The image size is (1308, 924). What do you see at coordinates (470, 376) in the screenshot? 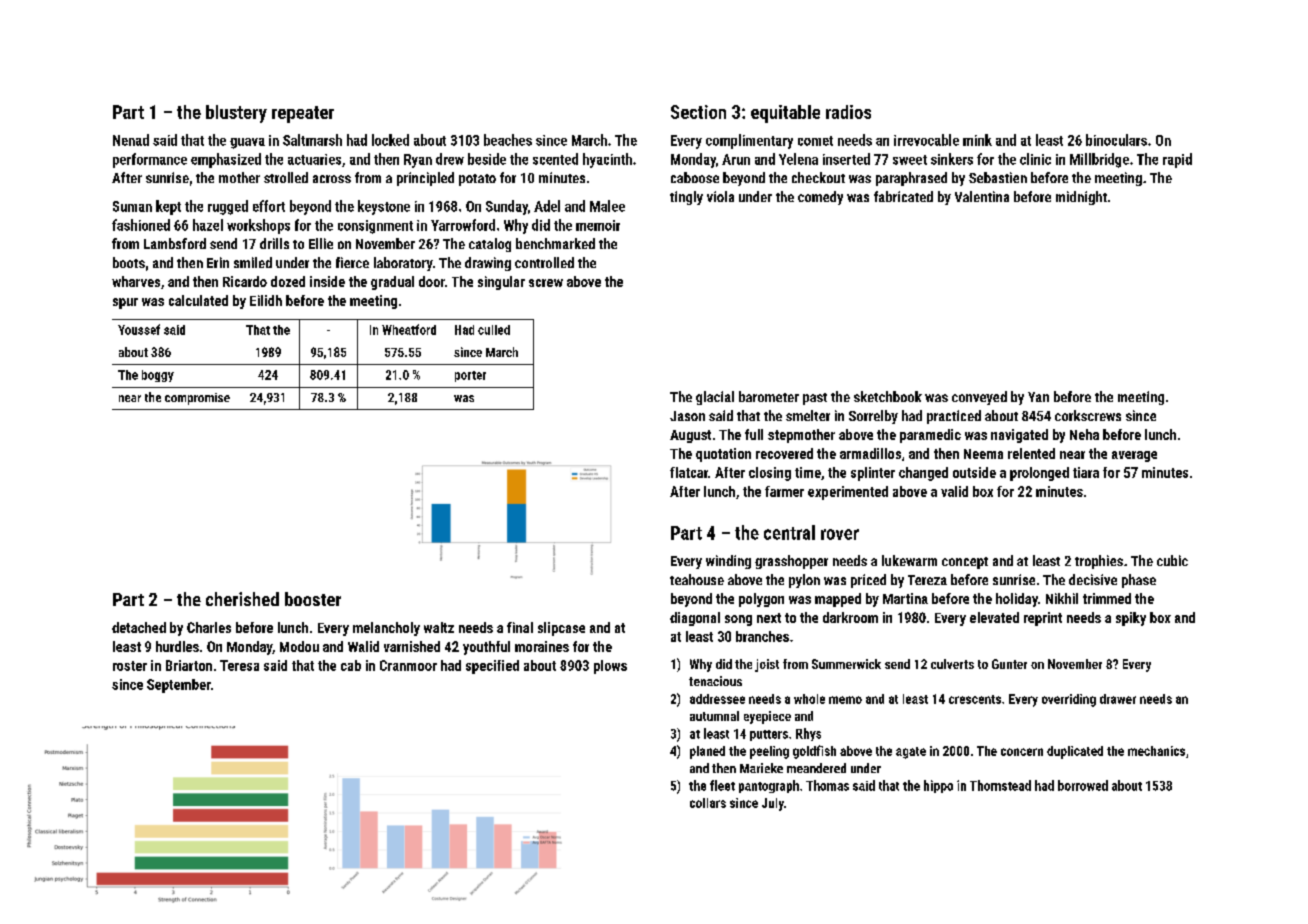
I see `porter` at bounding box center [470, 376].
